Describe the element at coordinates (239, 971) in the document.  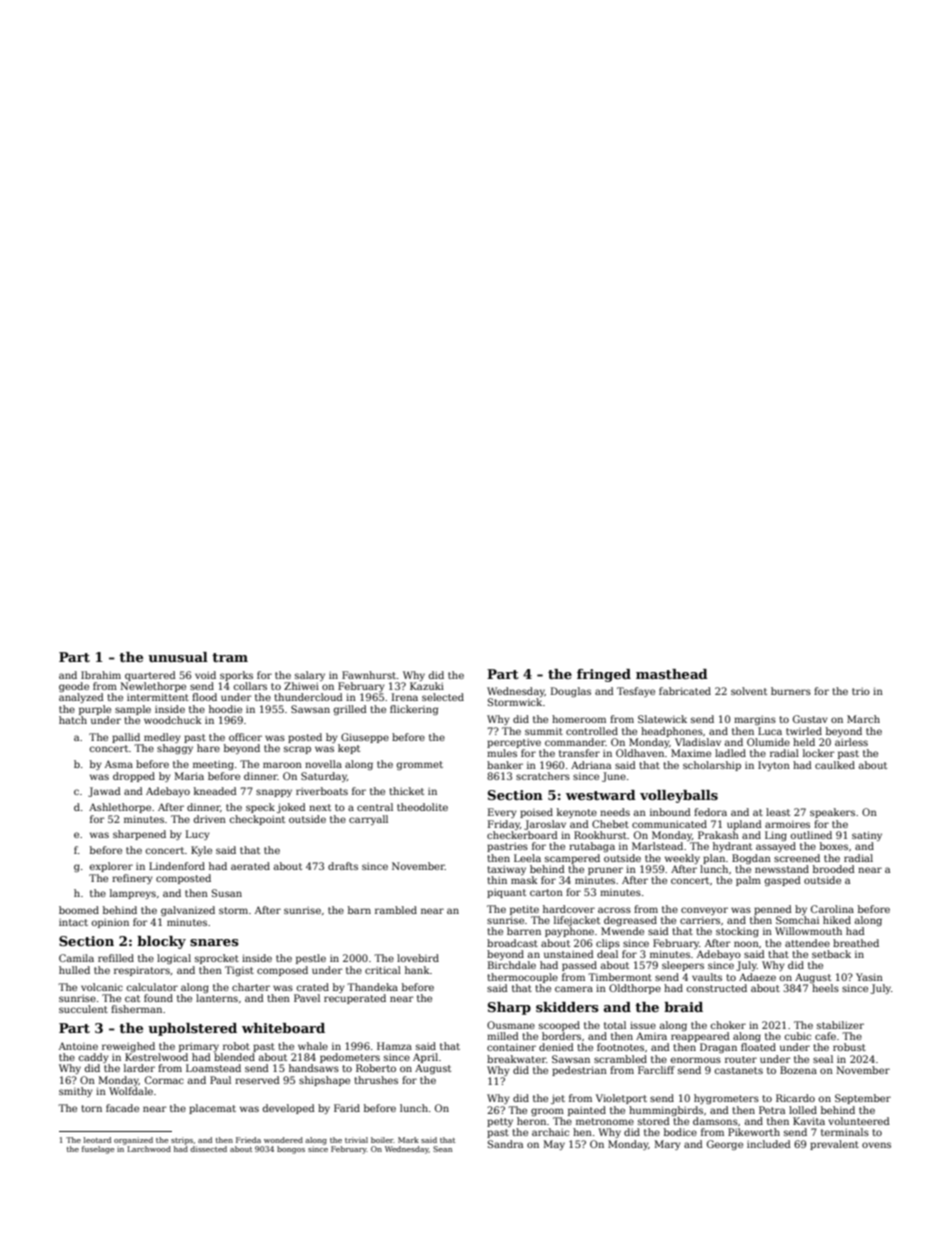
I see `Tigist` at that location.
